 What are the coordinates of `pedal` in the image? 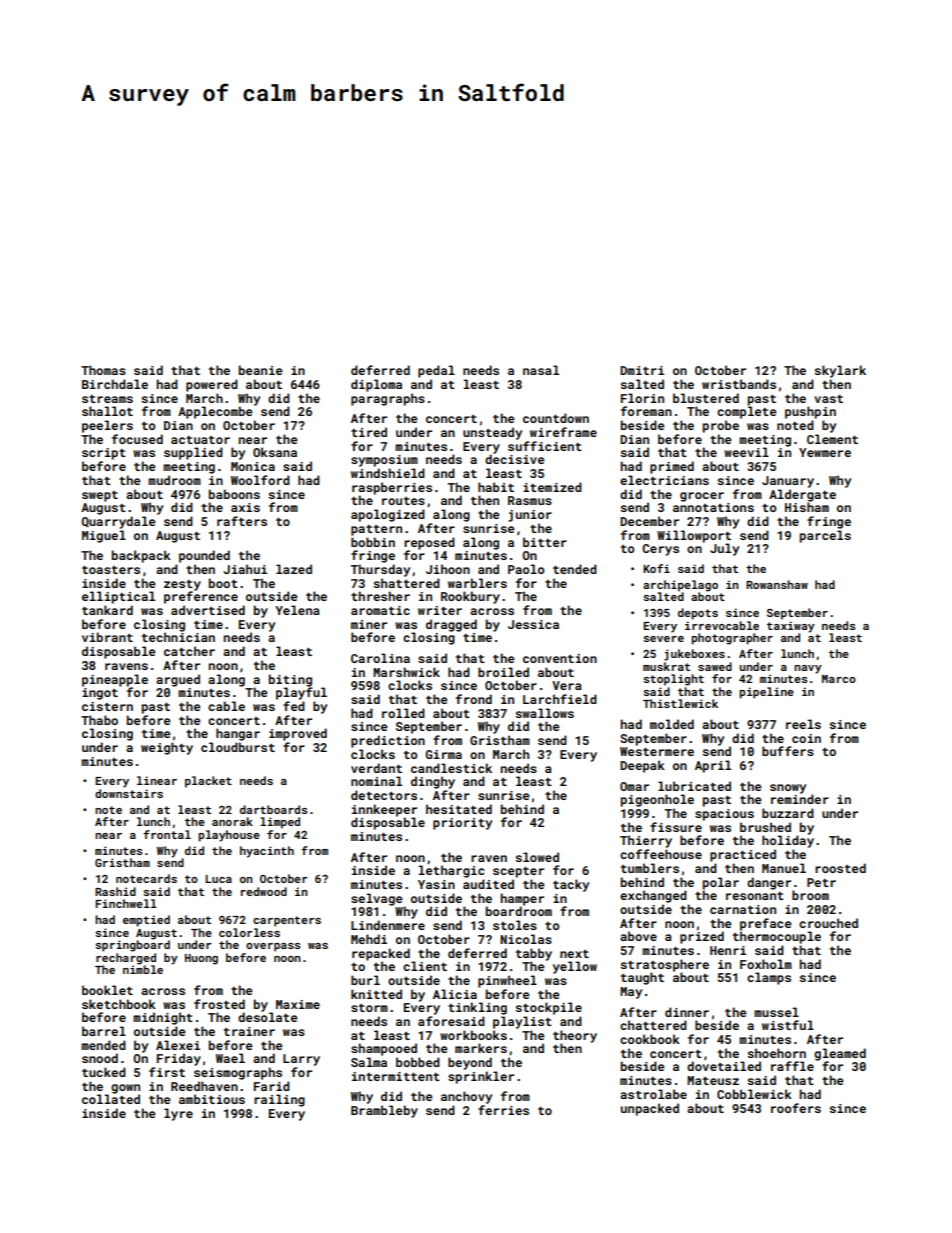 It's located at (436, 371).
